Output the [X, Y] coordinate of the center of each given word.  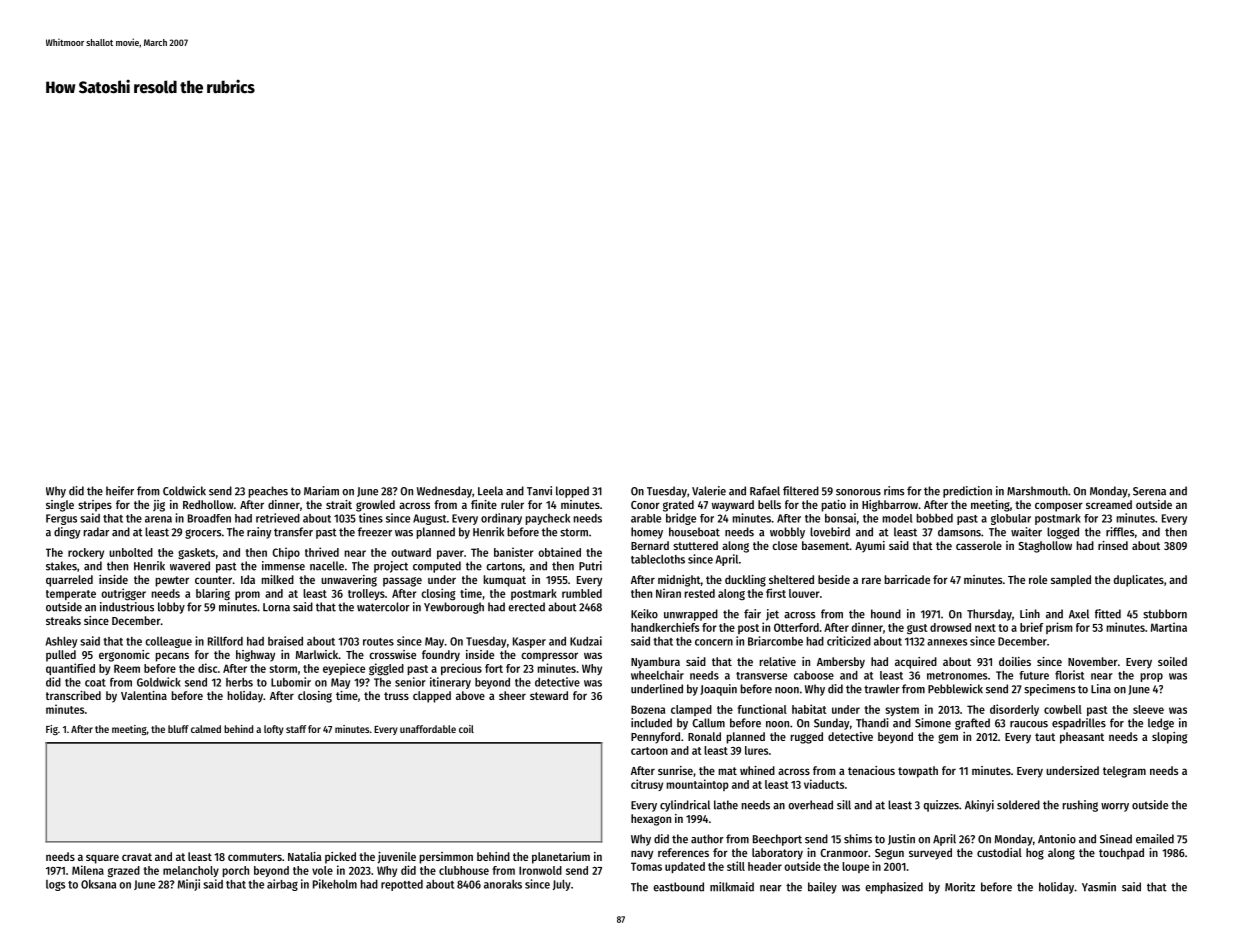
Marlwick [317, 654]
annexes [947, 642]
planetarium [561, 858]
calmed [206, 729]
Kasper [529, 642]
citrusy [647, 785]
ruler [512, 504]
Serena [1149, 491]
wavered [190, 566]
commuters [255, 857]
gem [948, 739]
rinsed [1113, 545]
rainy [259, 533]
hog [1035, 854]
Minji [189, 885]
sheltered [791, 579]
